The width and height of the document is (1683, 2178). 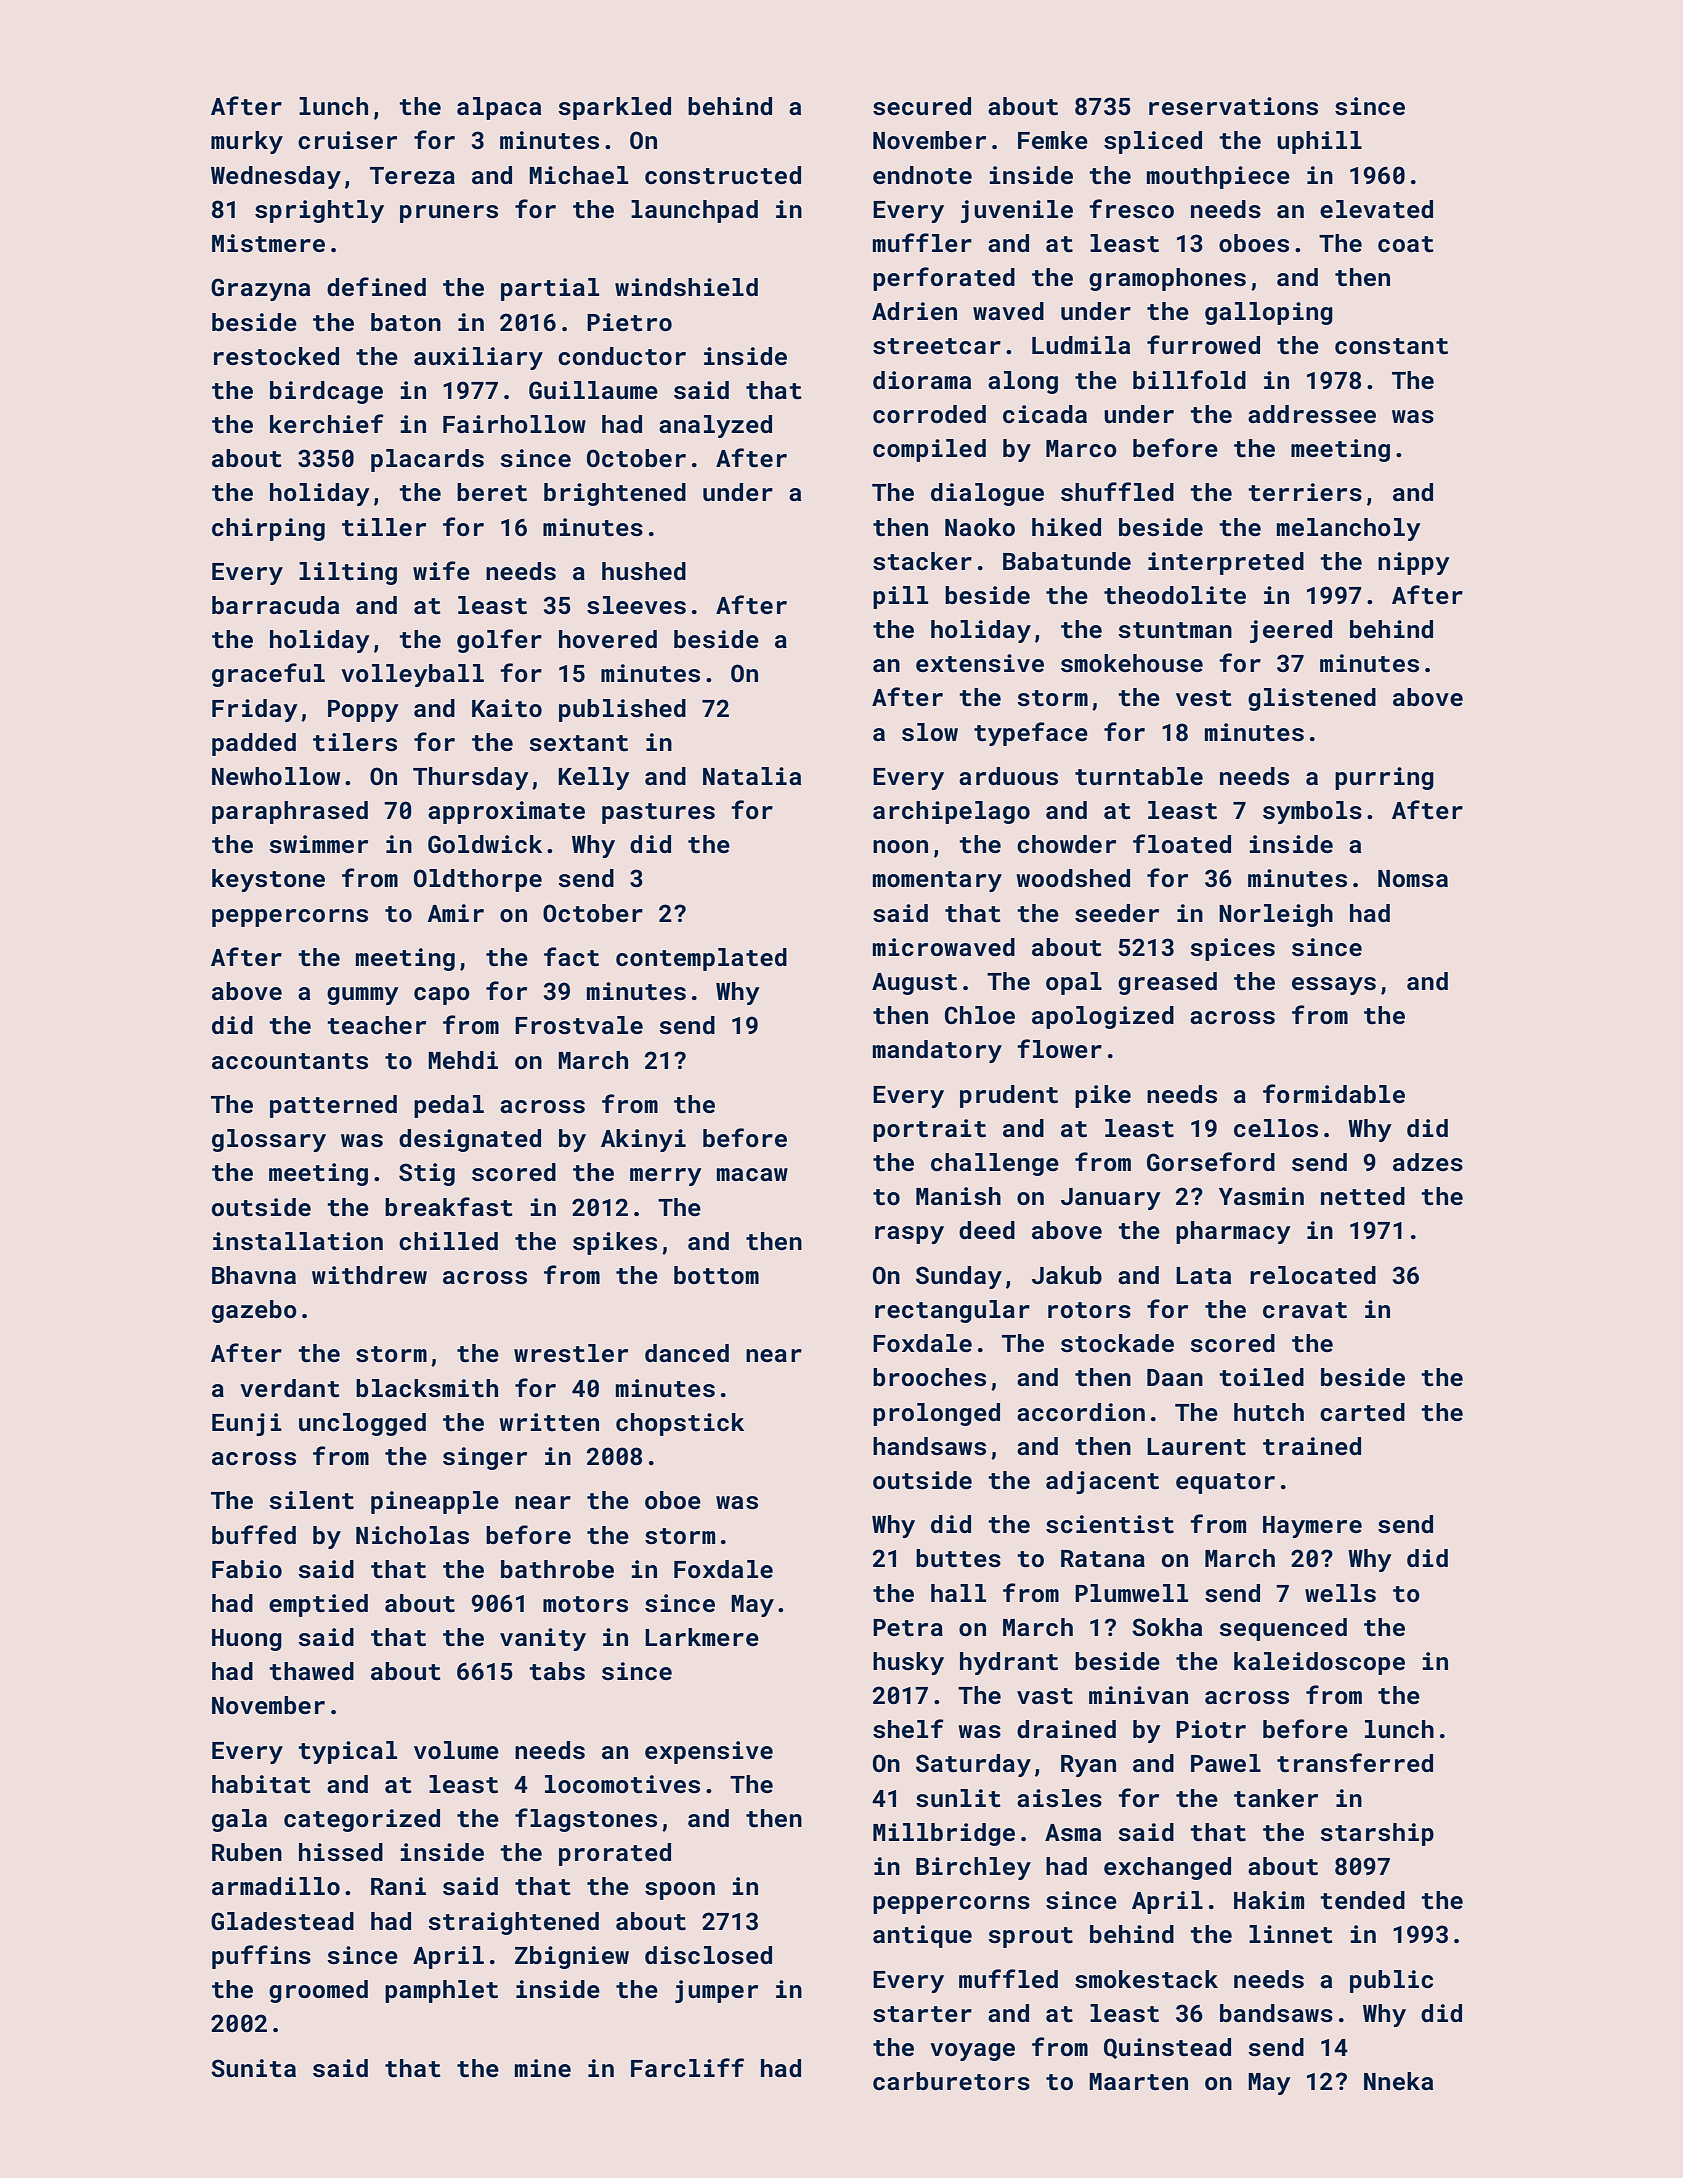 I want to click on published, so click(x=622, y=710).
